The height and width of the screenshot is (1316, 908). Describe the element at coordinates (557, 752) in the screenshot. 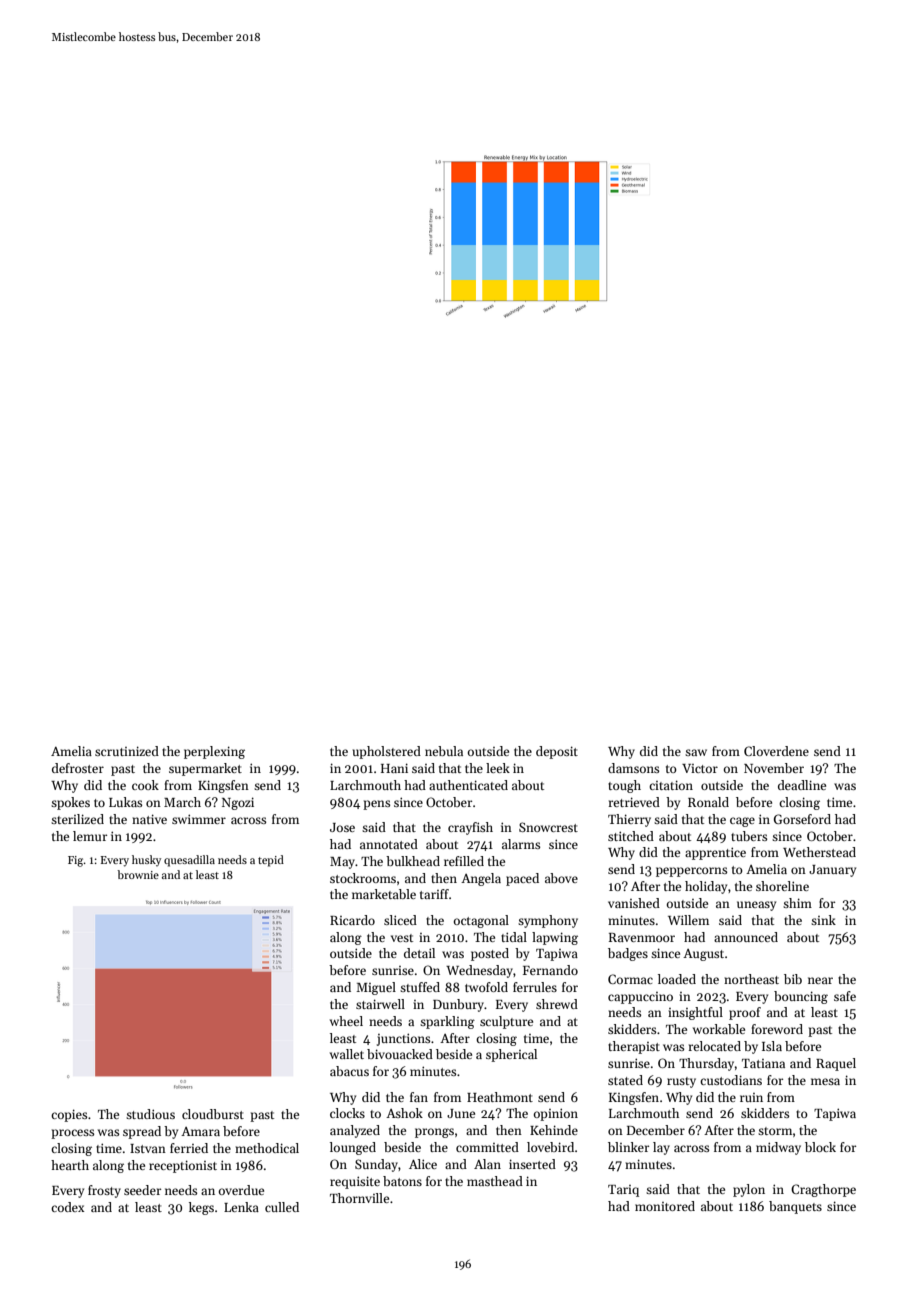

I see `deposit` at that location.
